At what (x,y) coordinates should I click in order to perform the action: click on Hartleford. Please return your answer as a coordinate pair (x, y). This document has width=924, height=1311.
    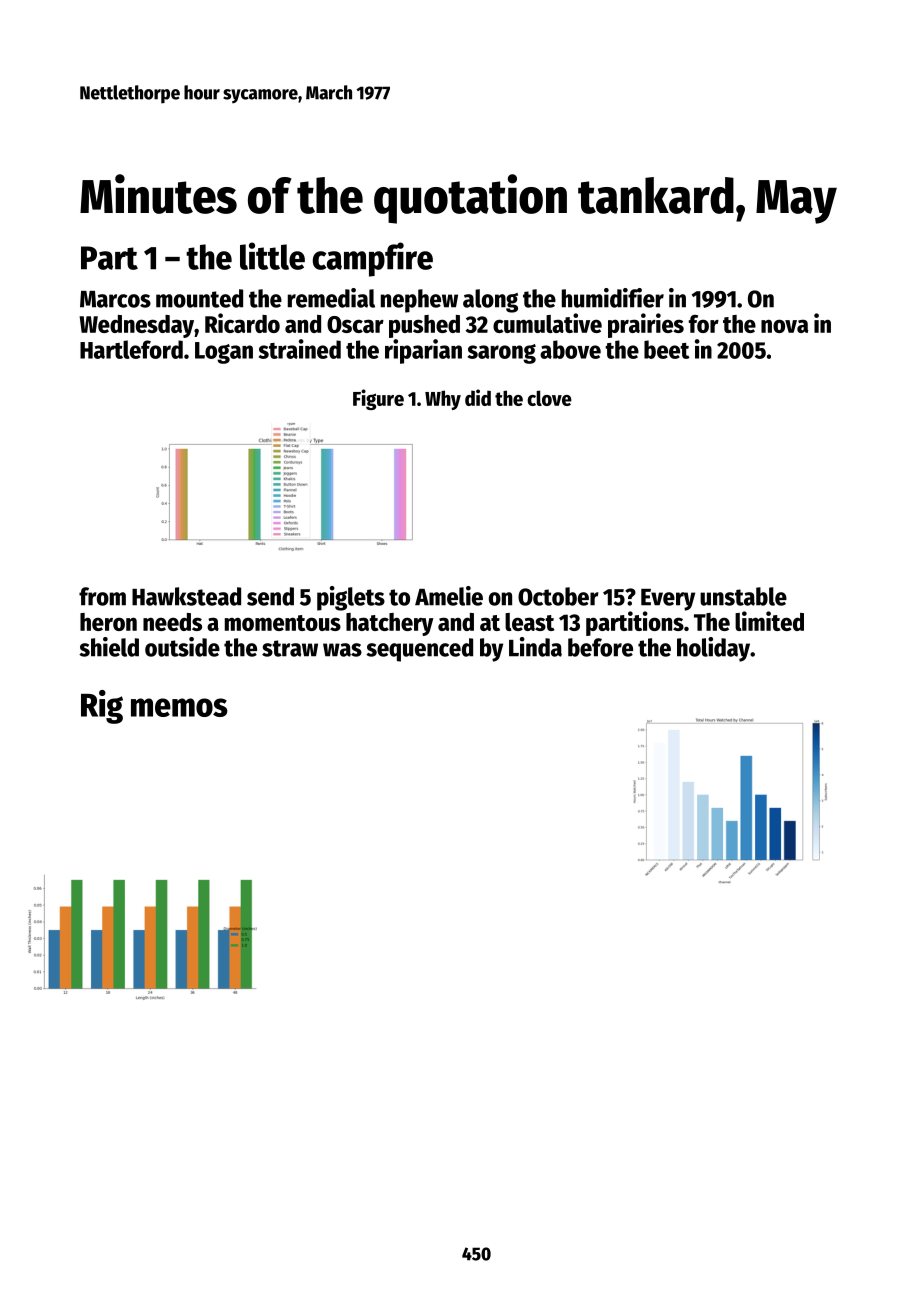
    Looking at the image, I should click on (131, 349).
